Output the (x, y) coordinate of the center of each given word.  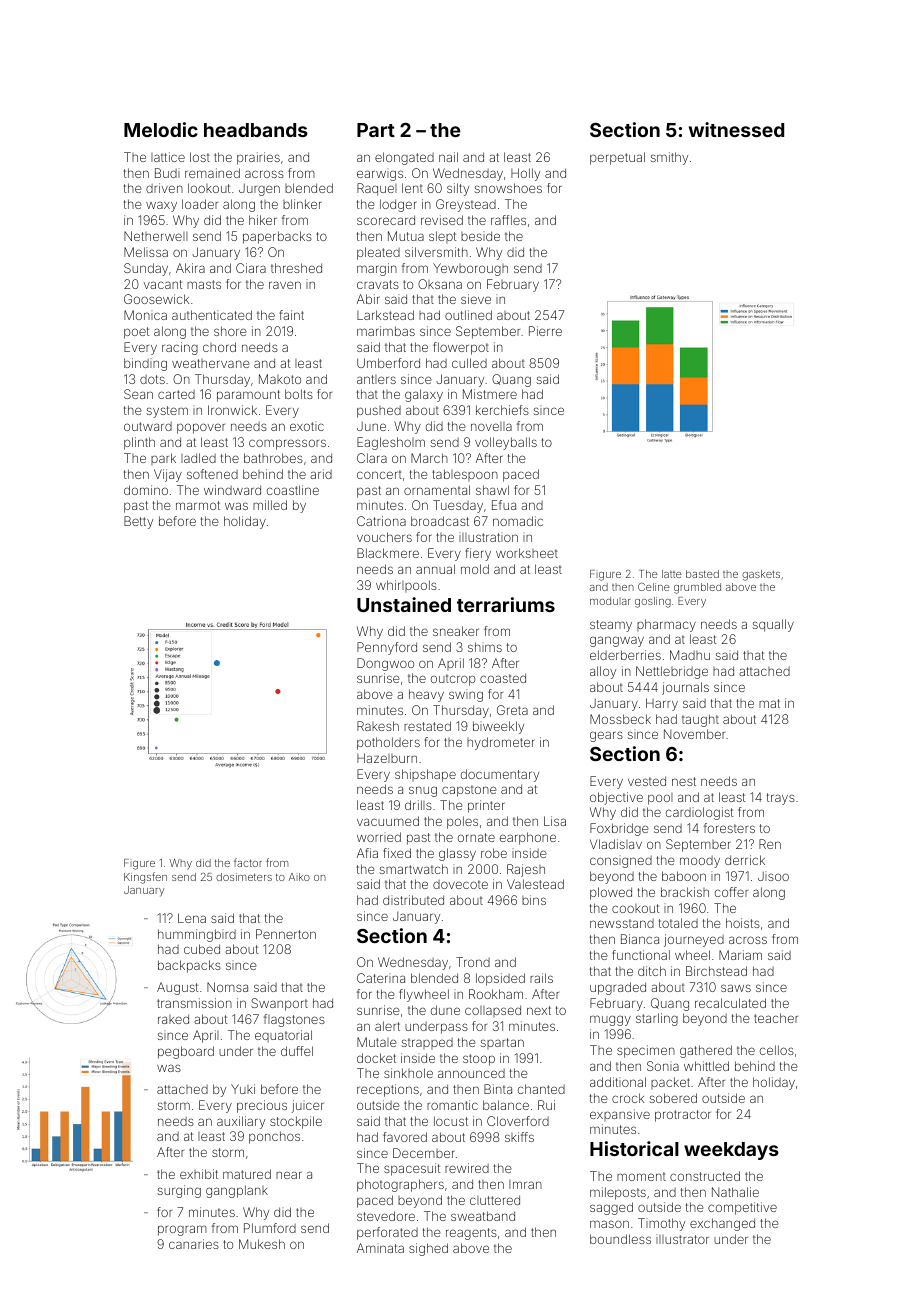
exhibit (199, 1174)
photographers (400, 1185)
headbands (256, 130)
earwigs (380, 174)
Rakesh (378, 726)
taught (700, 720)
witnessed (736, 129)
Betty (138, 522)
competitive (742, 1208)
